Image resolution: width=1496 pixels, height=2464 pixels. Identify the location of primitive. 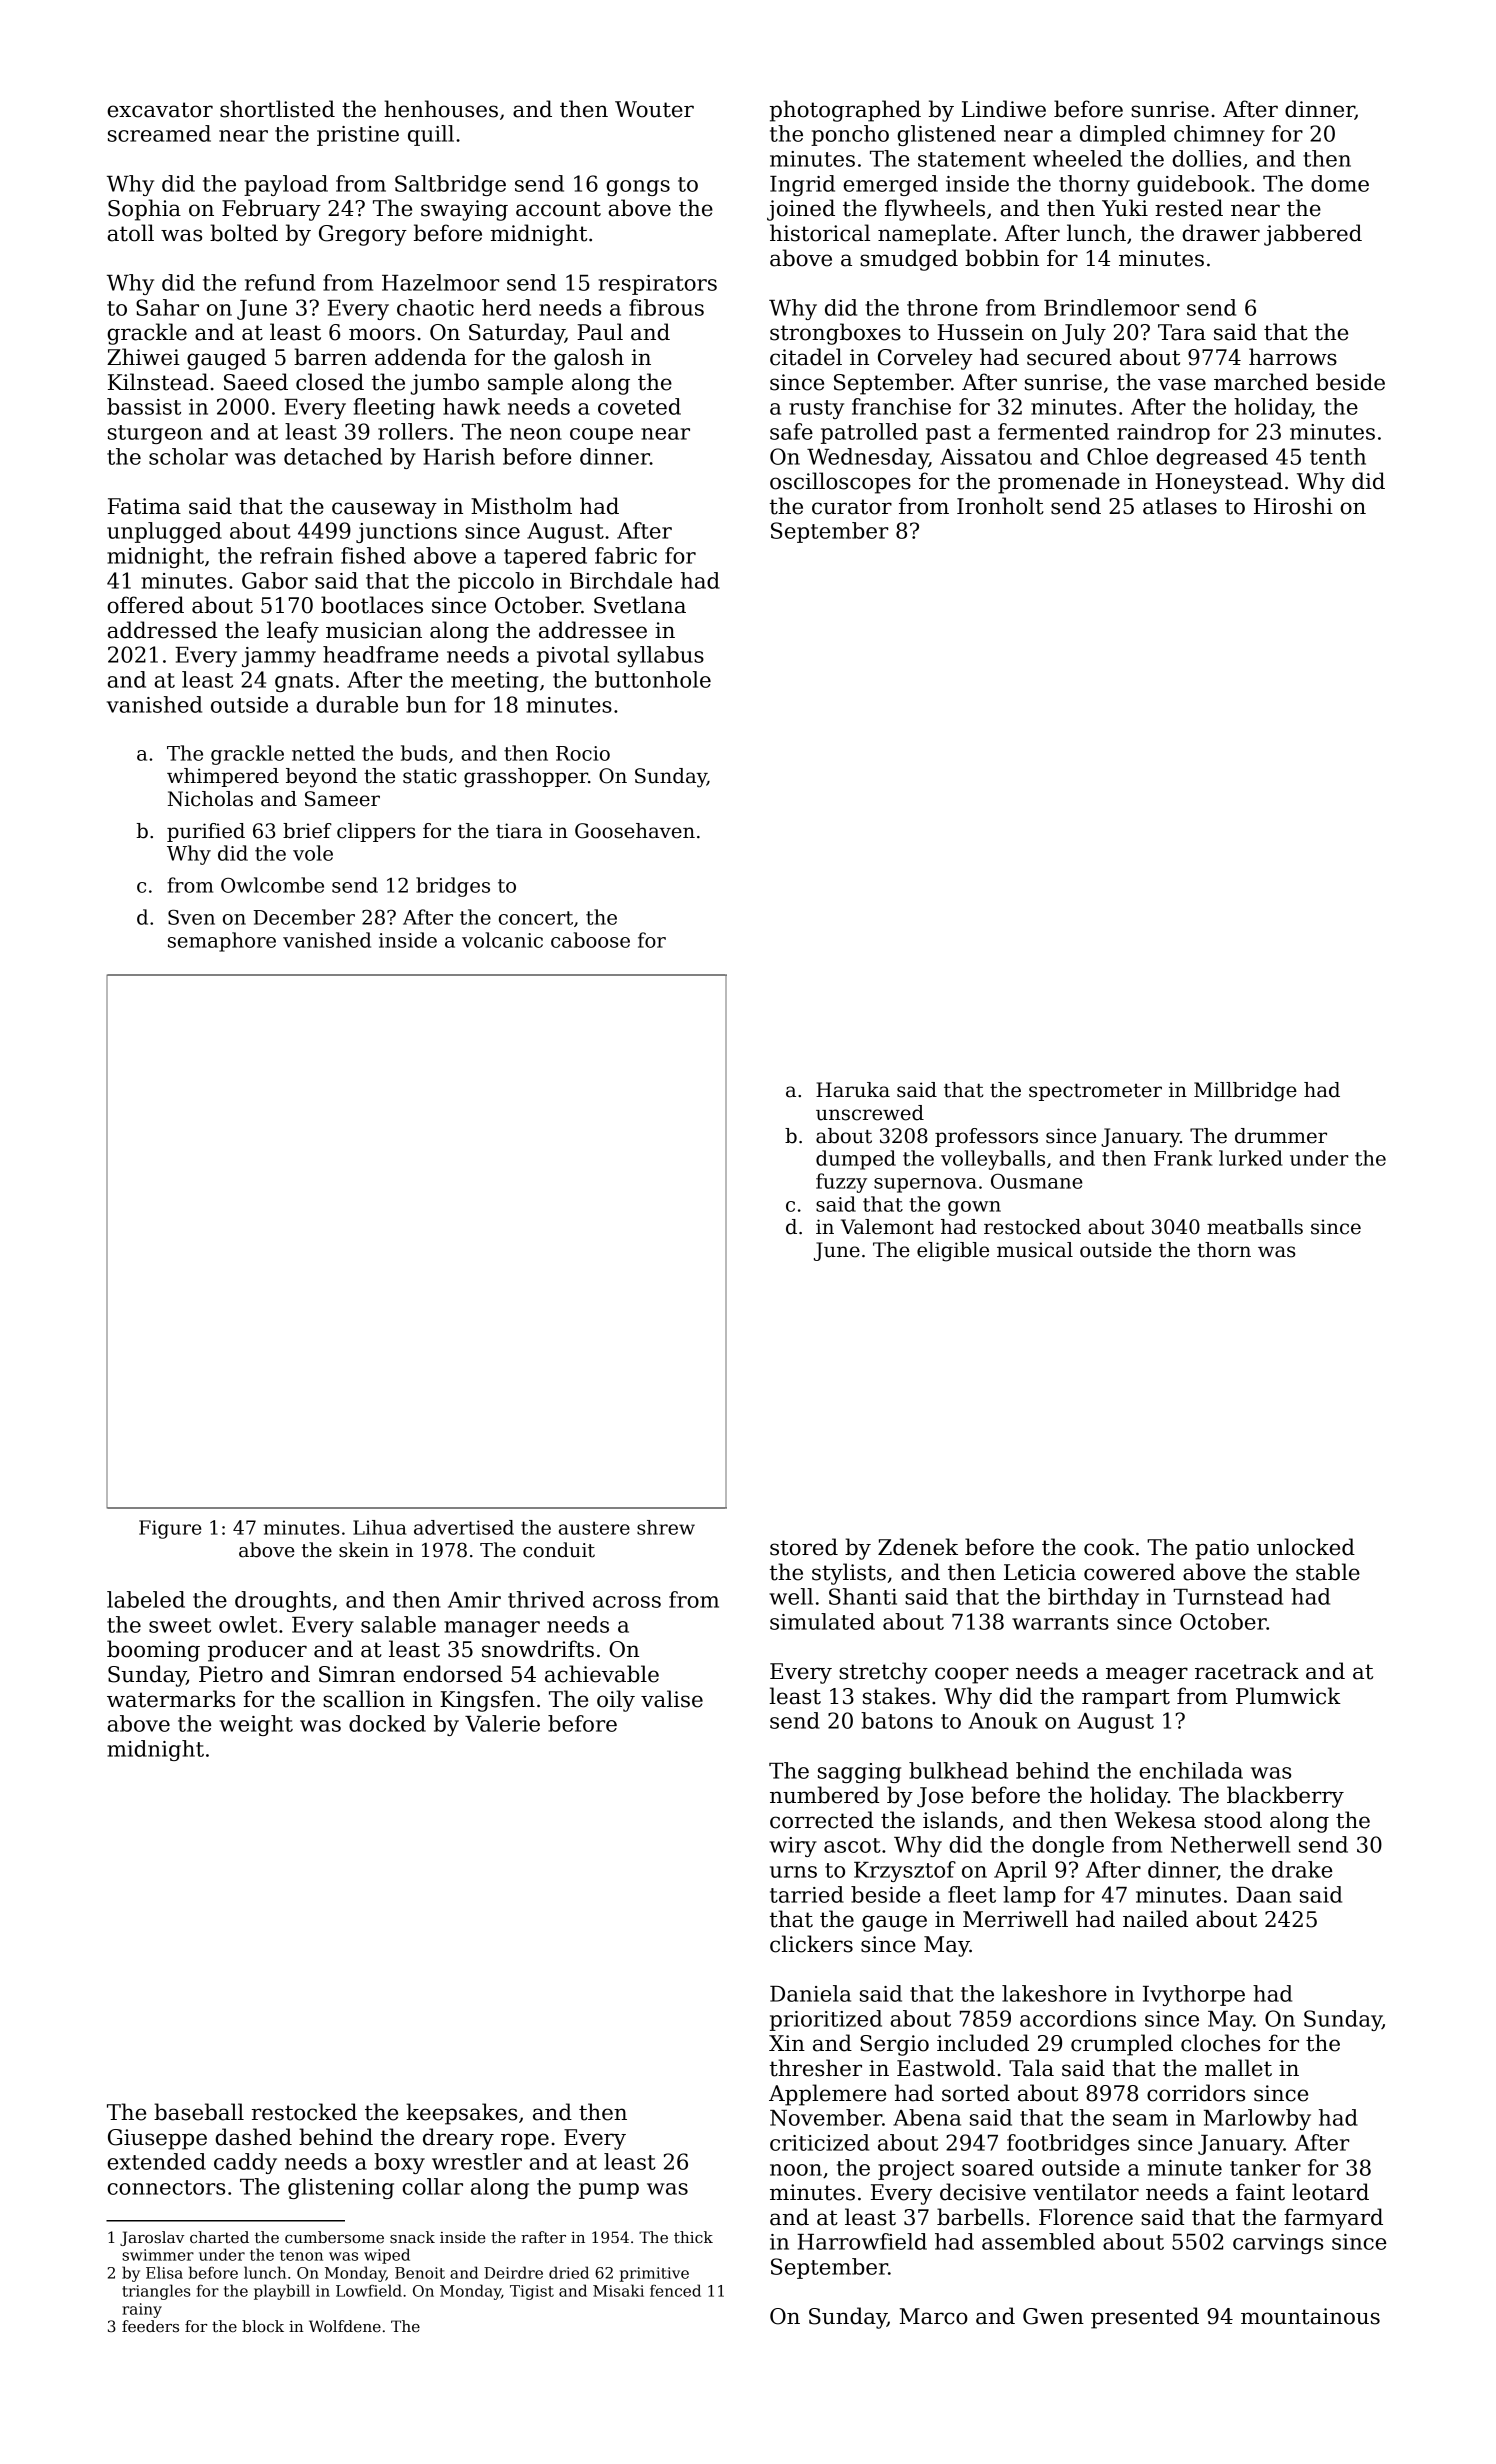
(654, 2274).
